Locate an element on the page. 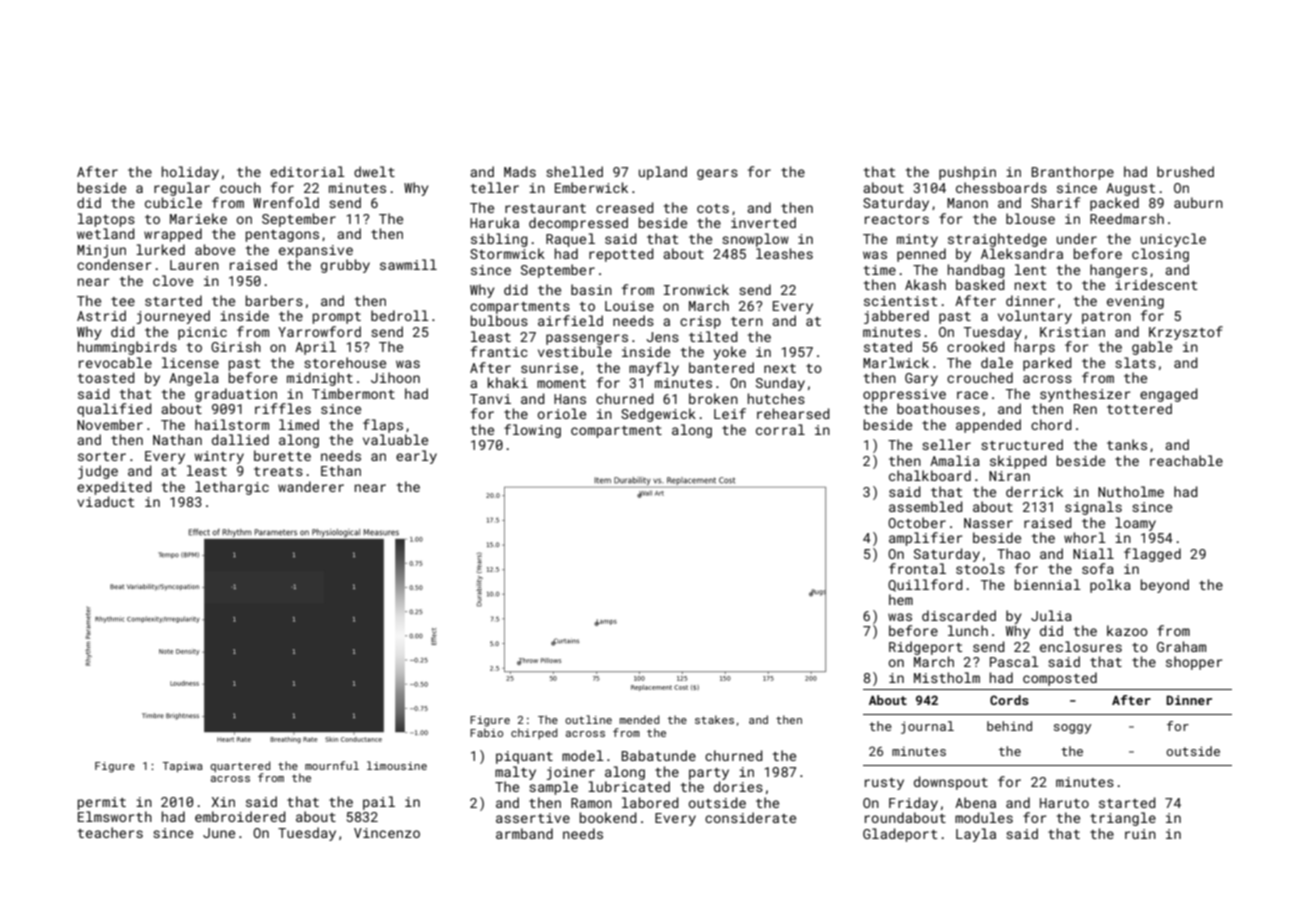 The width and height of the document is (1308, 924). flaps is located at coordinates (383, 426).
